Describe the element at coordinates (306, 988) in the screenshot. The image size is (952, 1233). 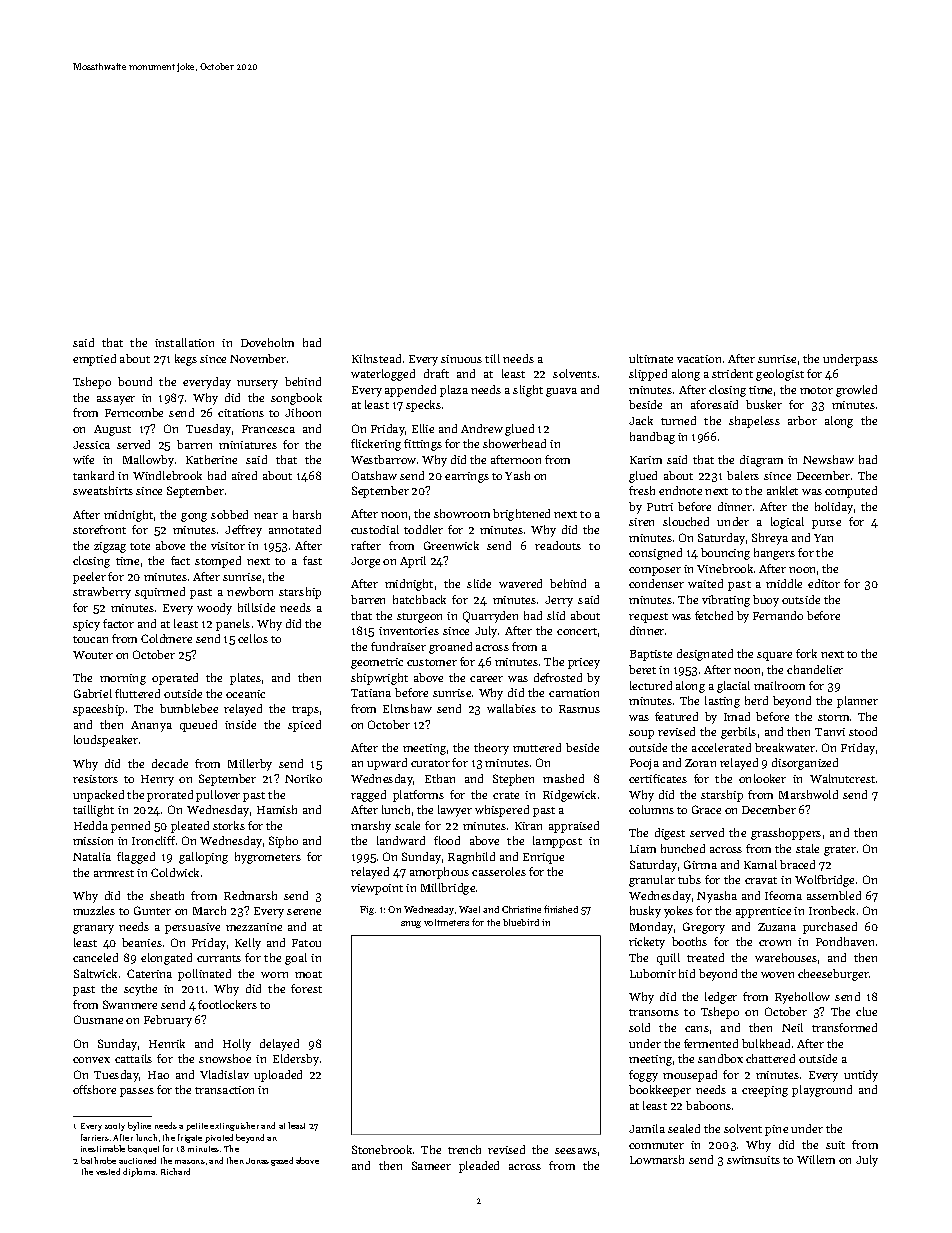
I see `forest` at that location.
